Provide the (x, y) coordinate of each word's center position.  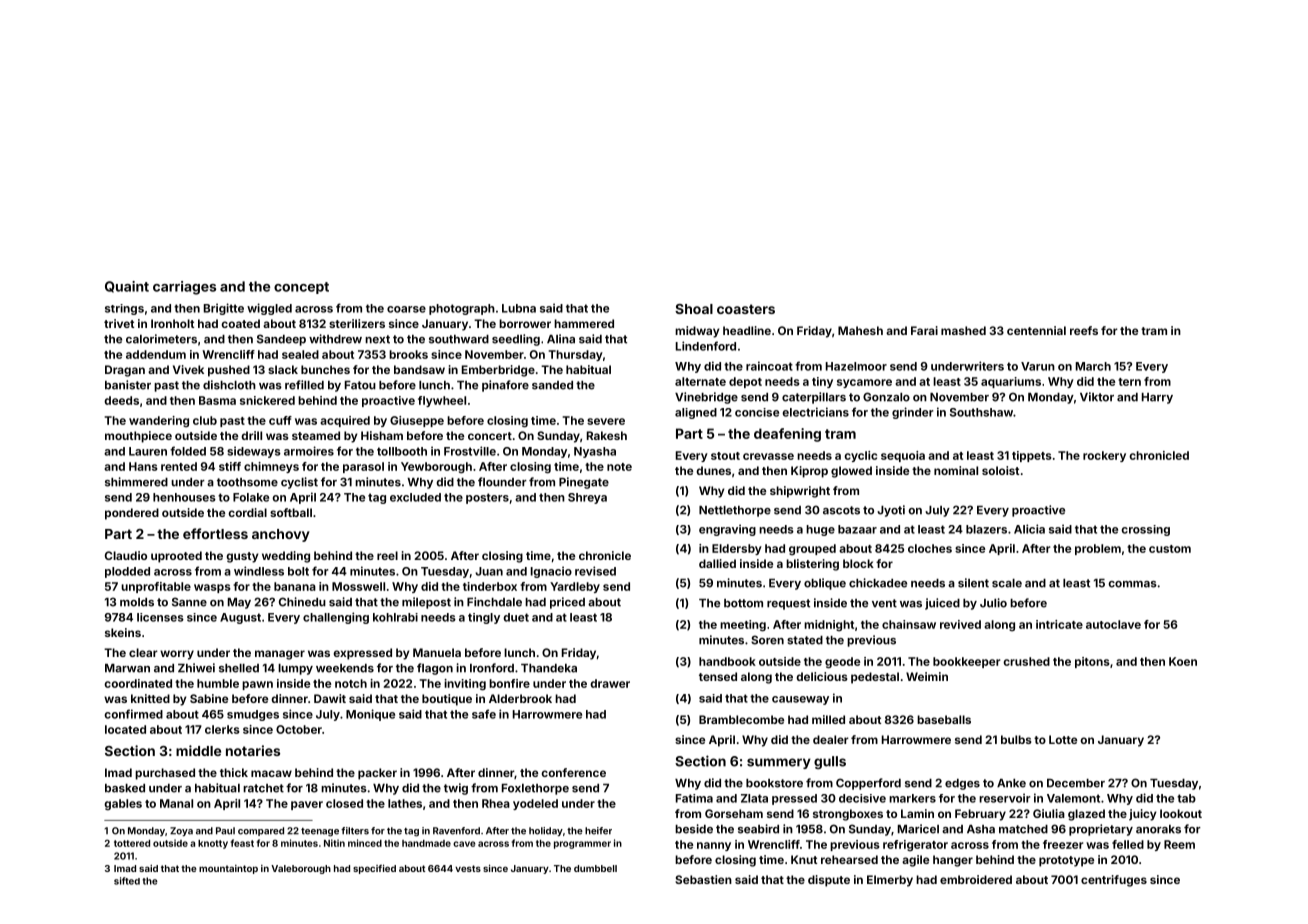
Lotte (1063, 739)
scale (1007, 583)
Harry (1157, 398)
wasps (212, 588)
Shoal (694, 309)
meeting (743, 626)
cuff (280, 420)
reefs (1084, 330)
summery (779, 763)
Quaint (127, 287)
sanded (552, 385)
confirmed (133, 714)
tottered (132, 843)
